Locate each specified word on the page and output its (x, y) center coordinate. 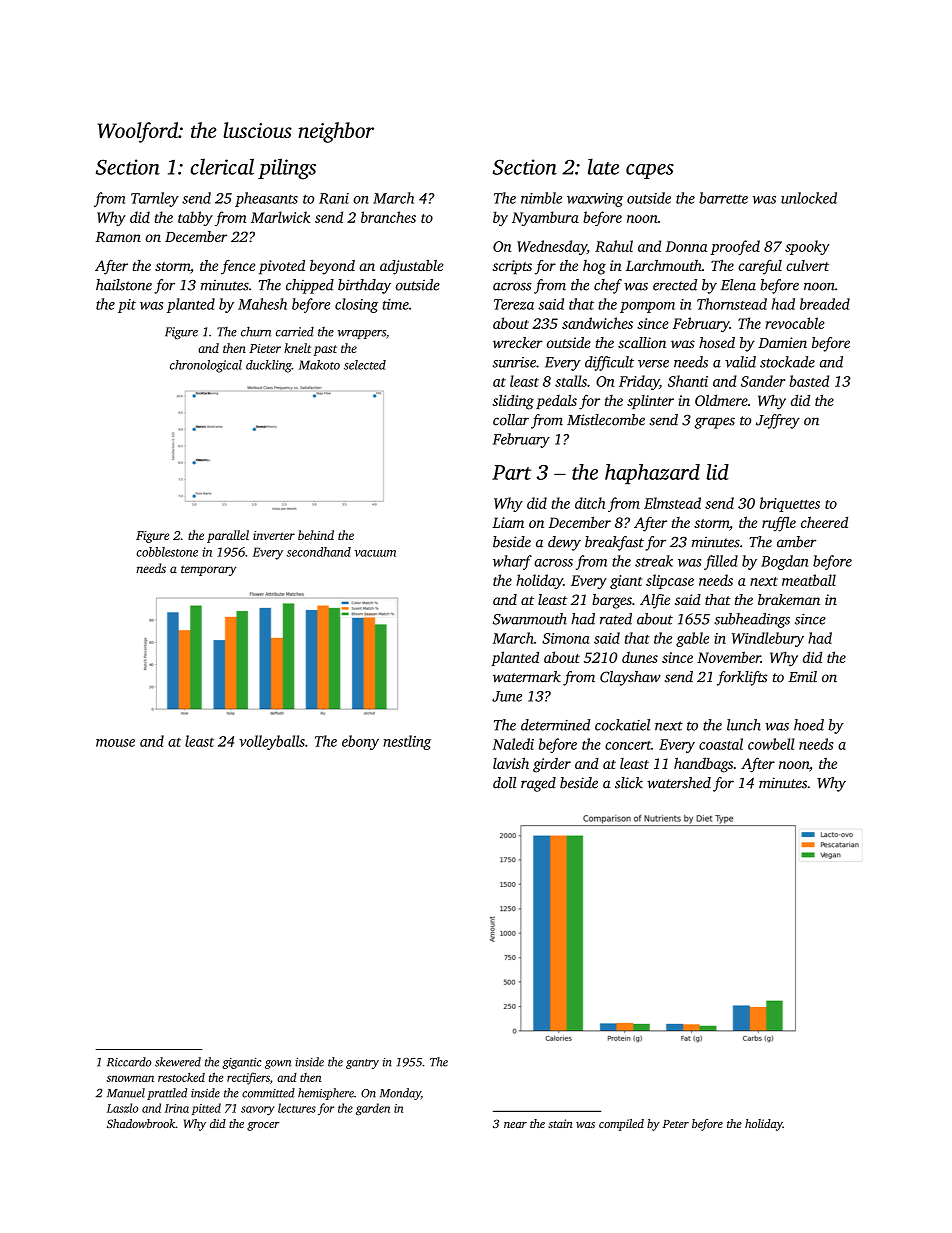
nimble (541, 198)
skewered (178, 1062)
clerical (222, 166)
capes (650, 171)
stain (560, 1123)
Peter (676, 1124)
